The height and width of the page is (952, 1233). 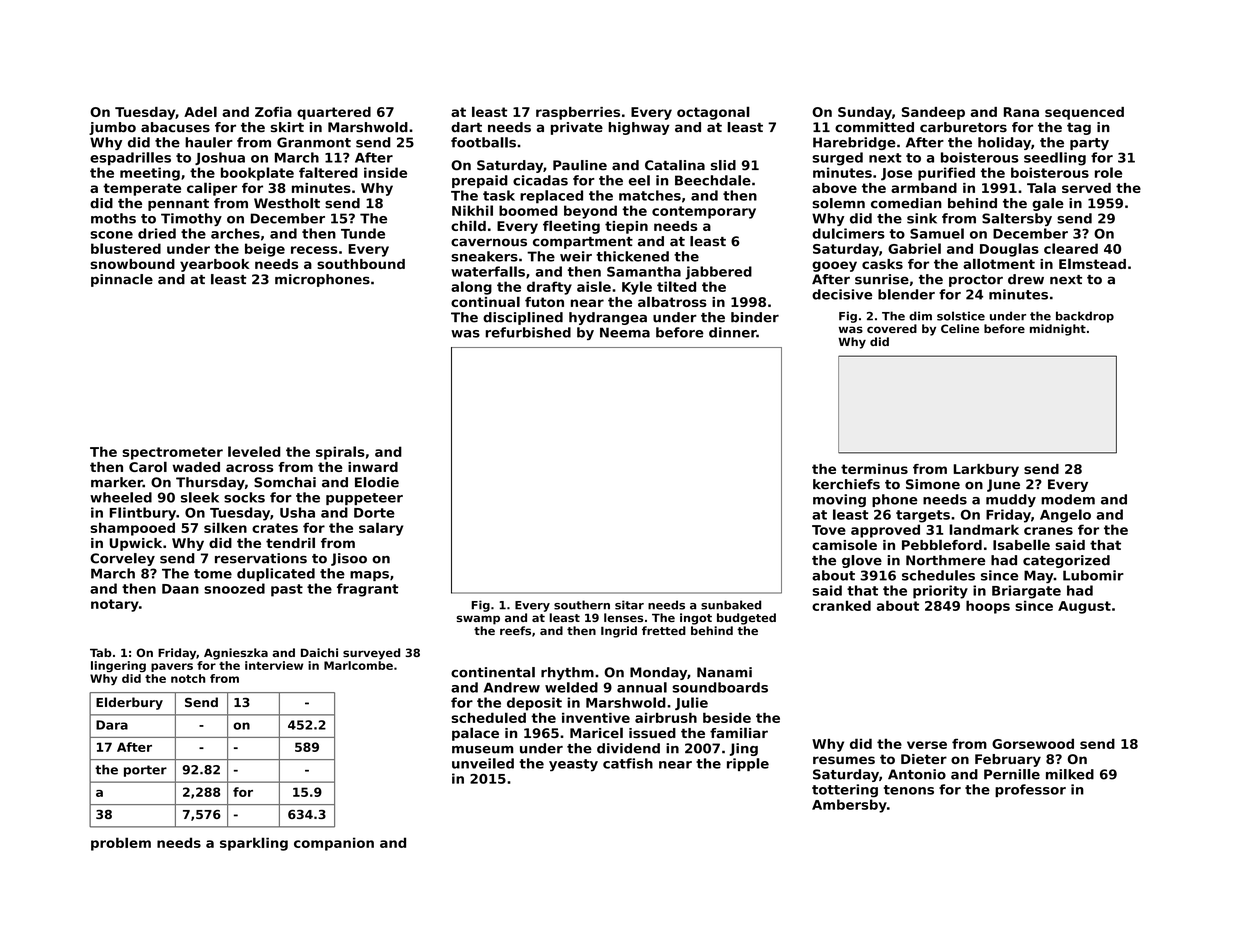 I want to click on midnight, so click(x=1058, y=330).
